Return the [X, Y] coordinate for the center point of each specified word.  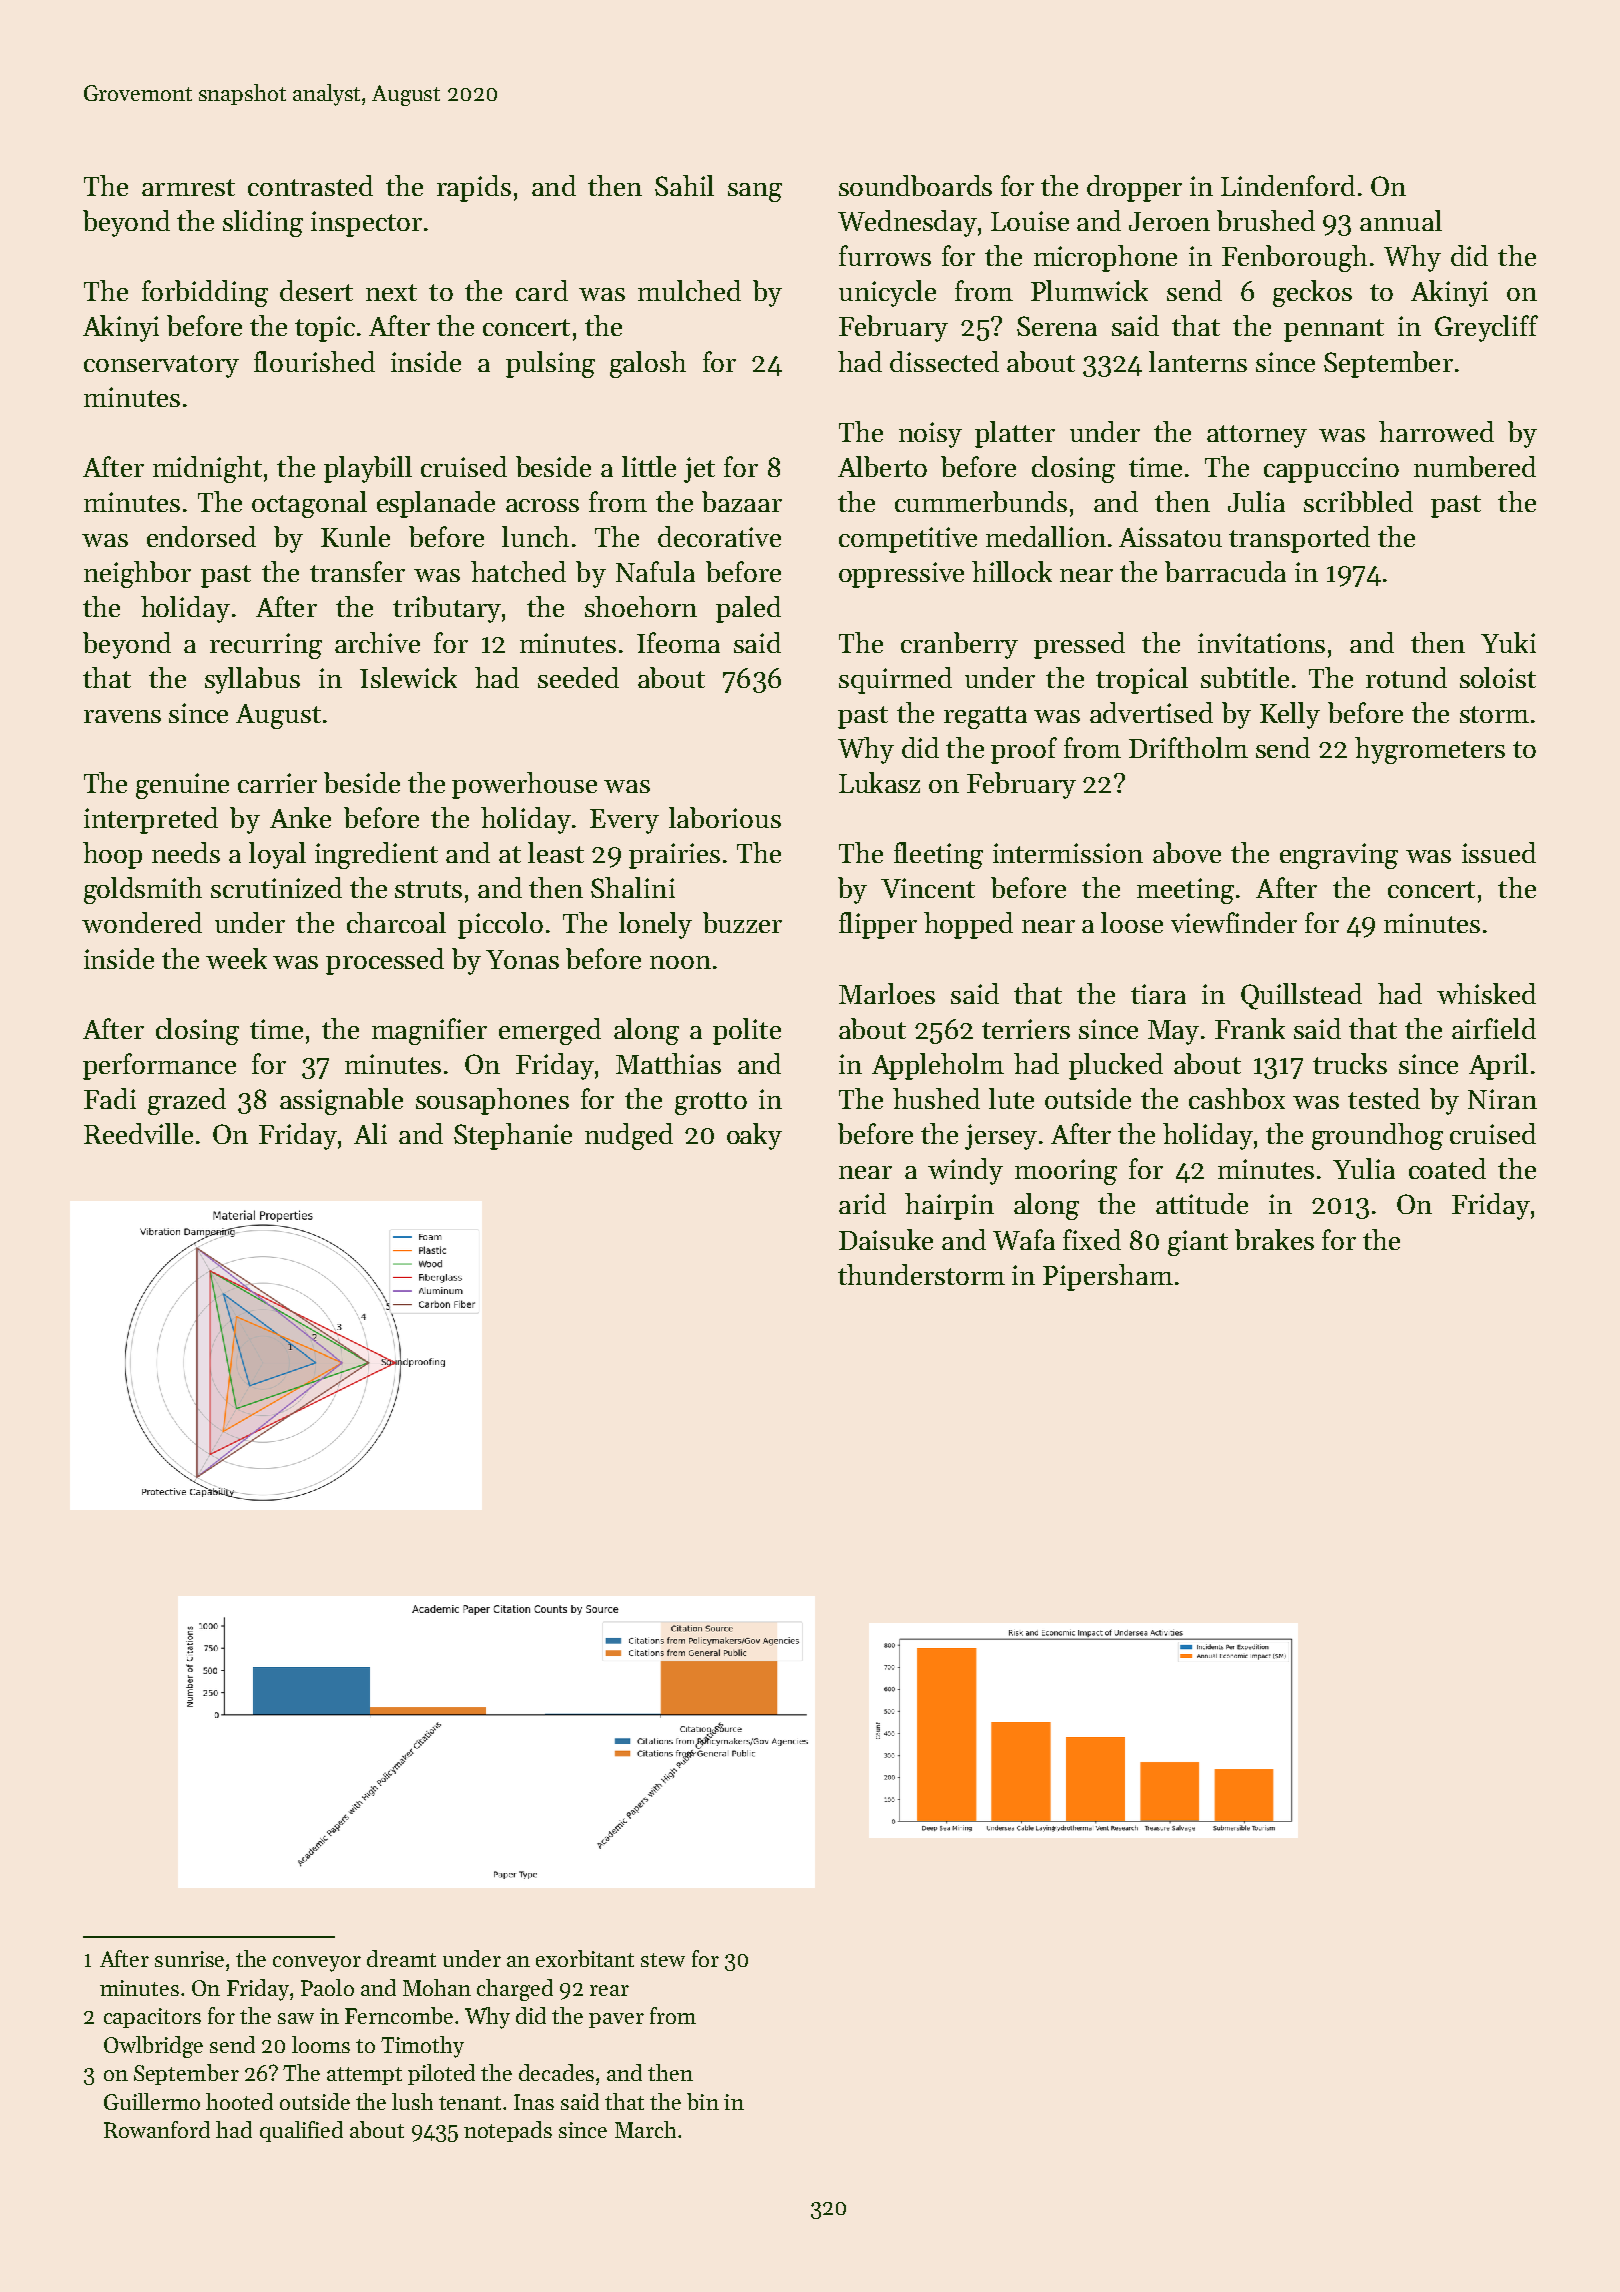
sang [755, 192]
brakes [1274, 1239]
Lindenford [1288, 185]
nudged [629, 1136]
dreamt [401, 1958]
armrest [188, 187]
